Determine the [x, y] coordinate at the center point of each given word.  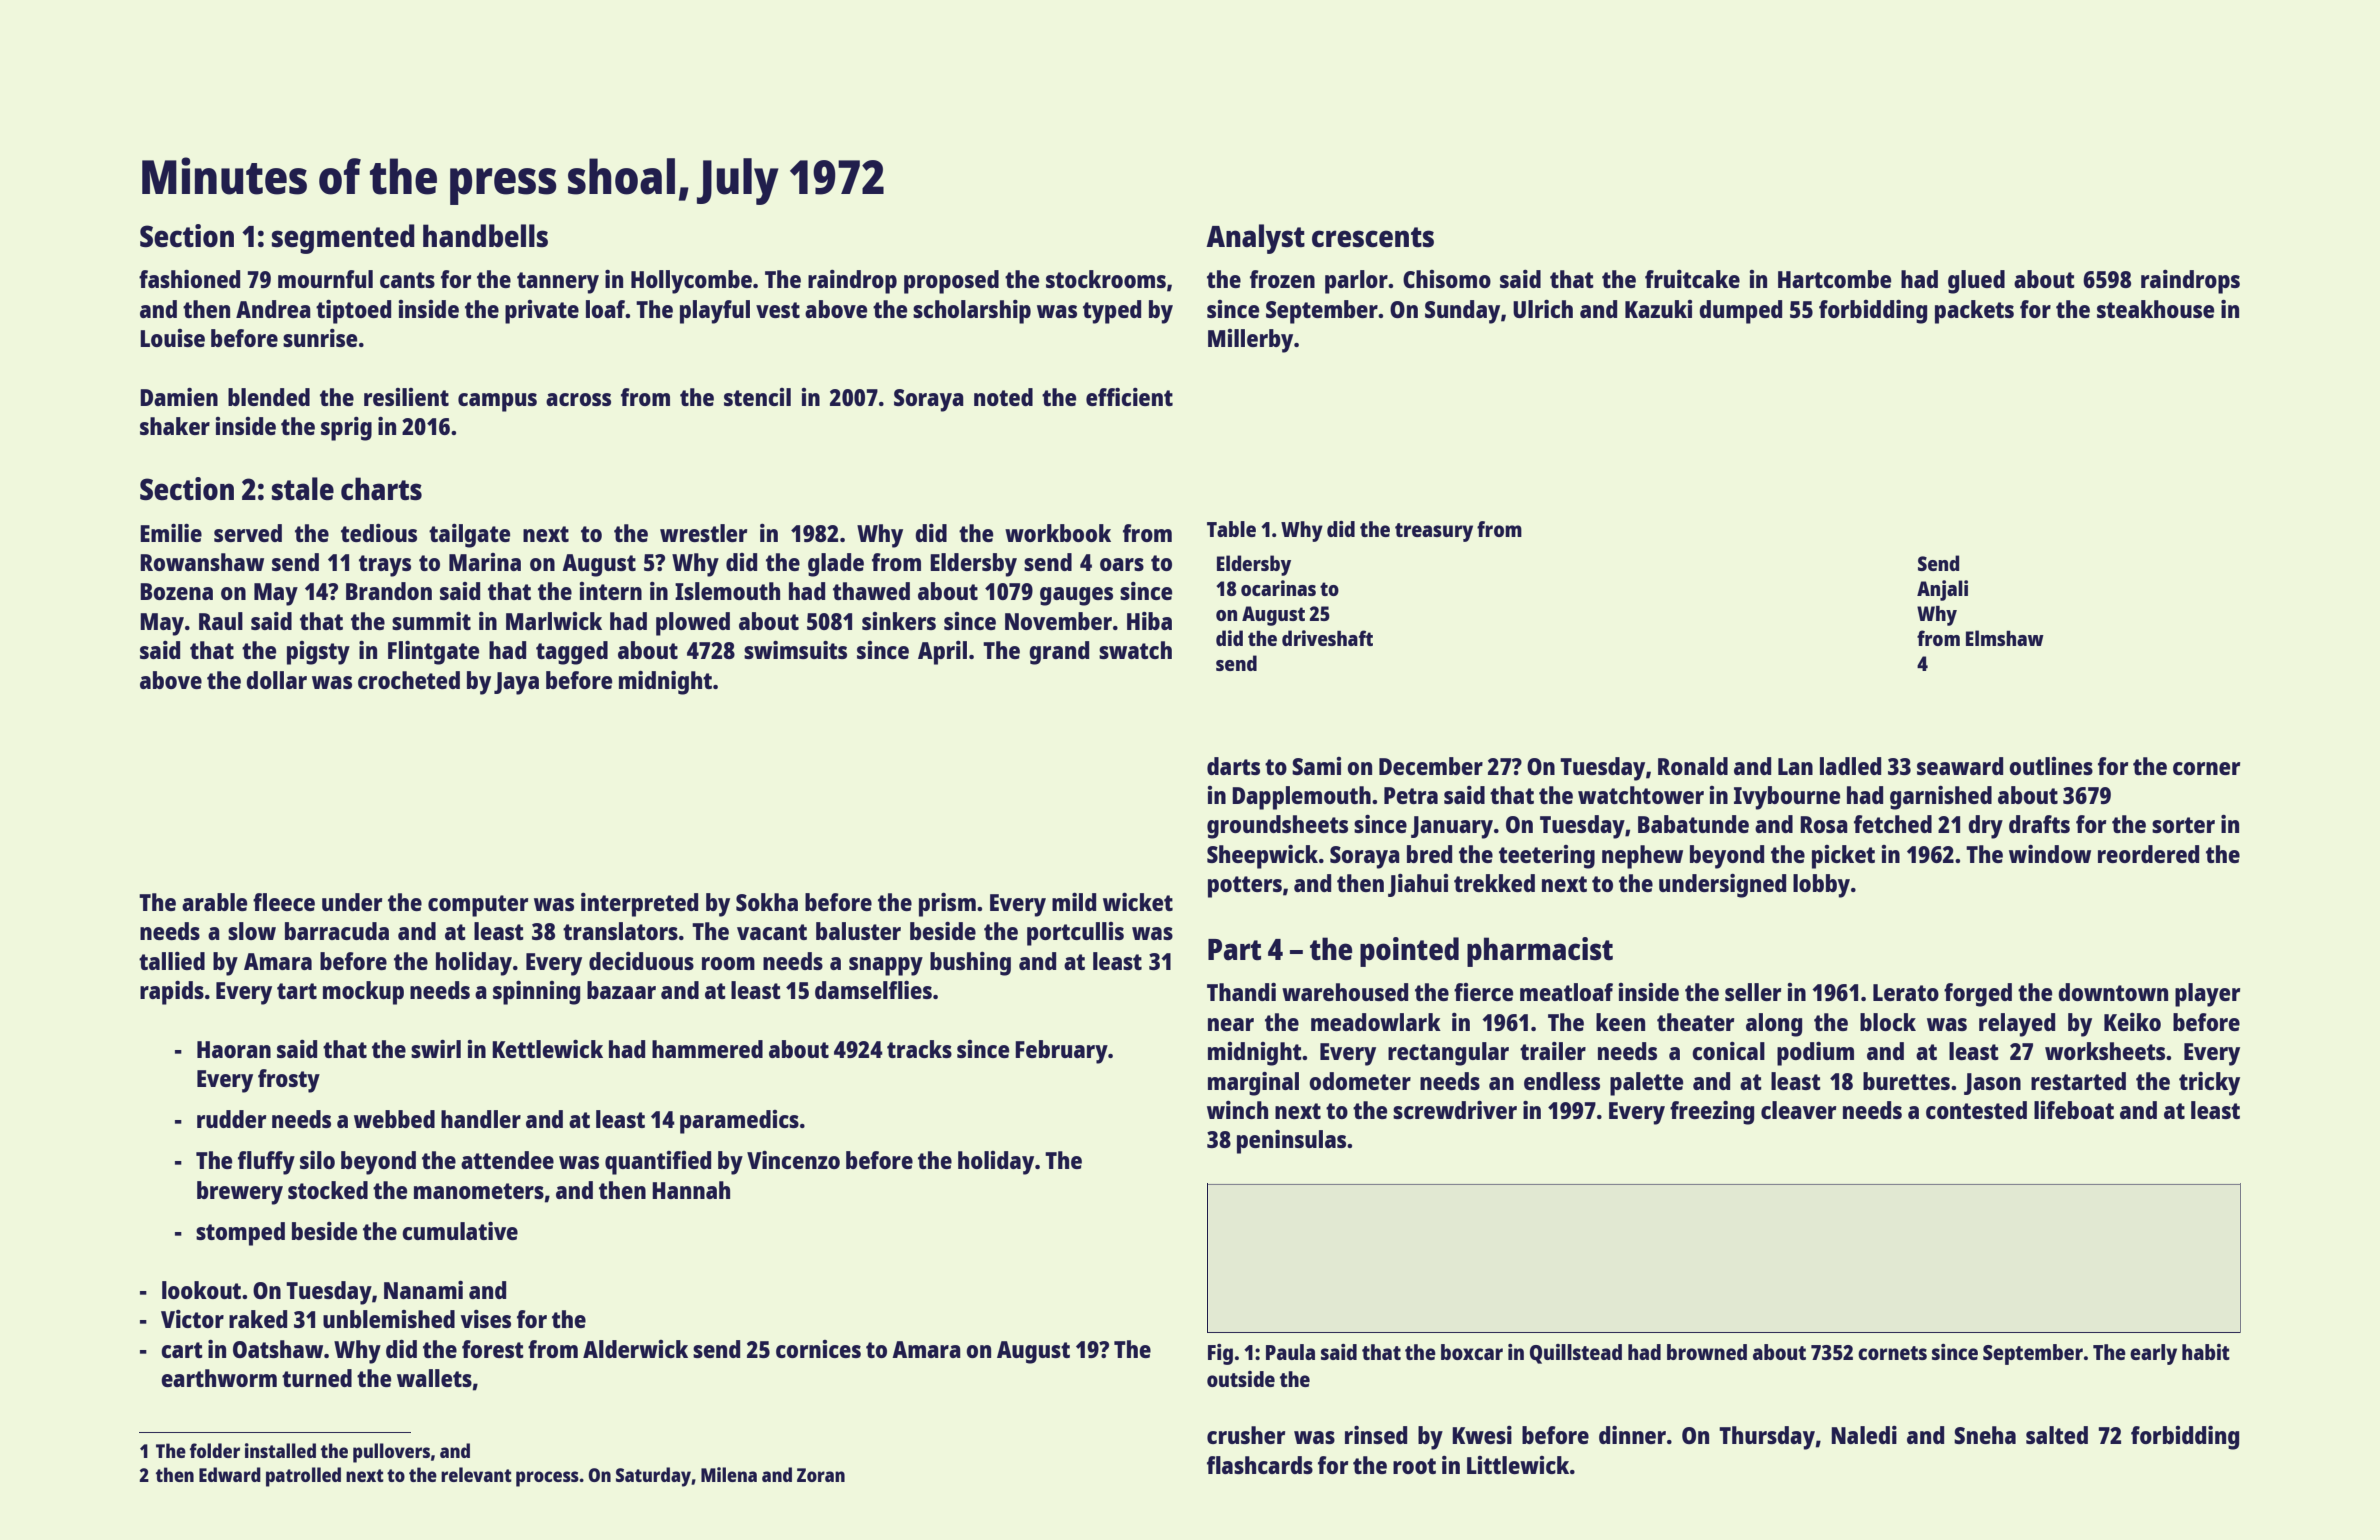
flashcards [1260, 1465]
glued [1976, 282]
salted [2057, 1435]
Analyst [1255, 239]
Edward [230, 1474]
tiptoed [353, 312]
